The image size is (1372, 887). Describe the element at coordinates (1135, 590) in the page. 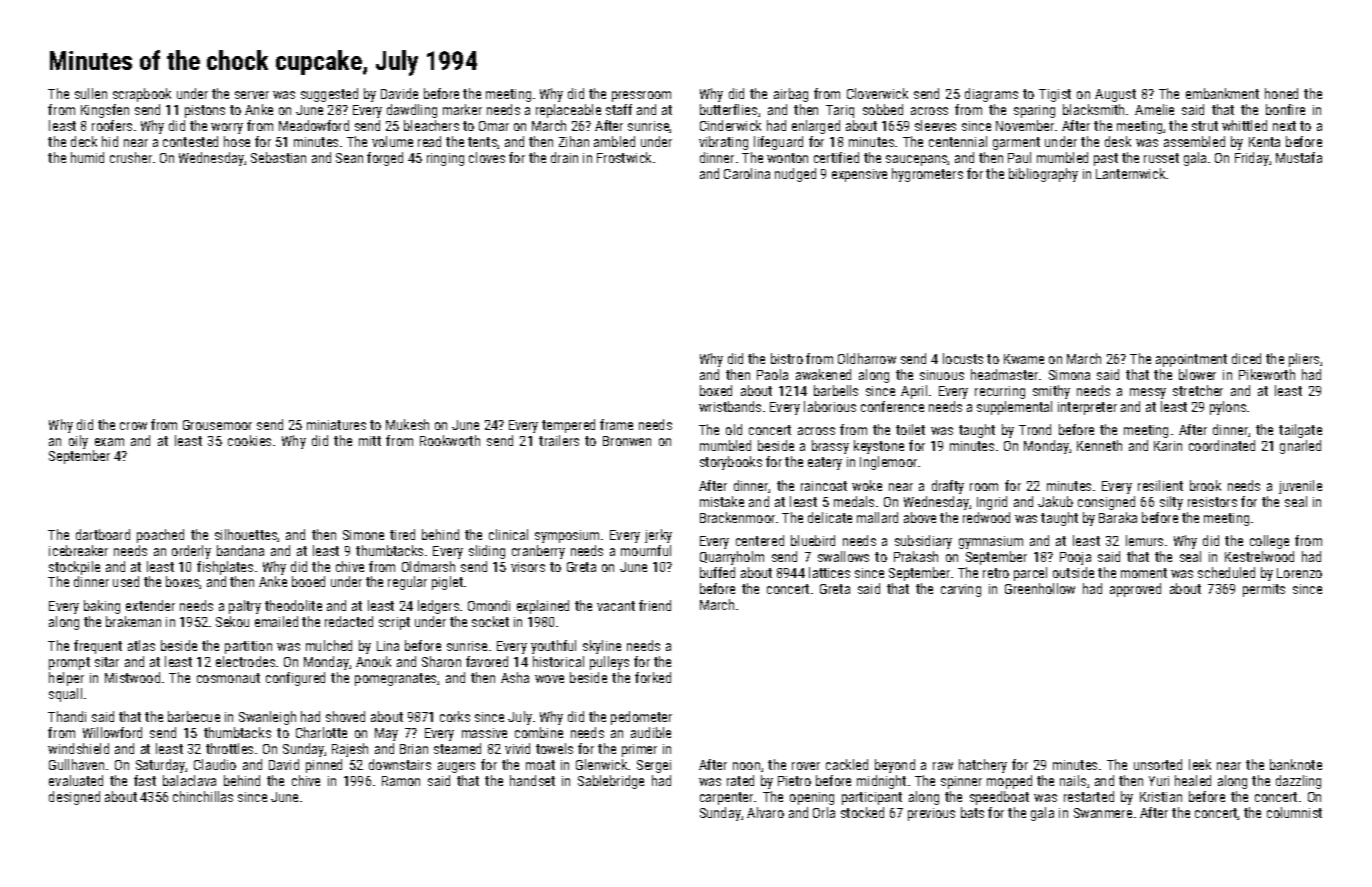

I see `approved` at that location.
